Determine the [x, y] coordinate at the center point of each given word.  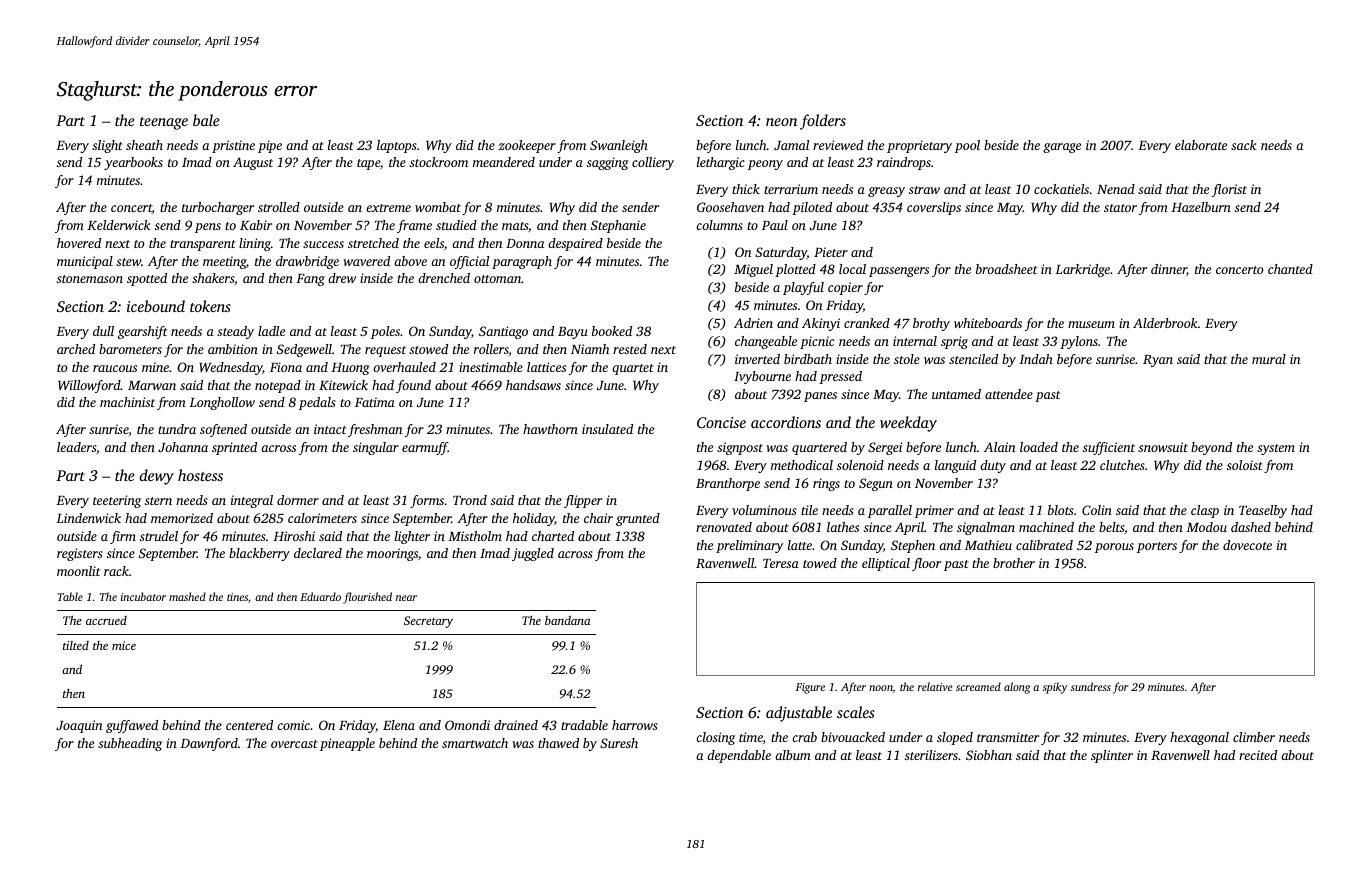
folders [823, 122]
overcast [294, 744]
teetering [117, 501]
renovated [724, 527]
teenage [164, 123]
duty [993, 466]
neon [781, 122]
